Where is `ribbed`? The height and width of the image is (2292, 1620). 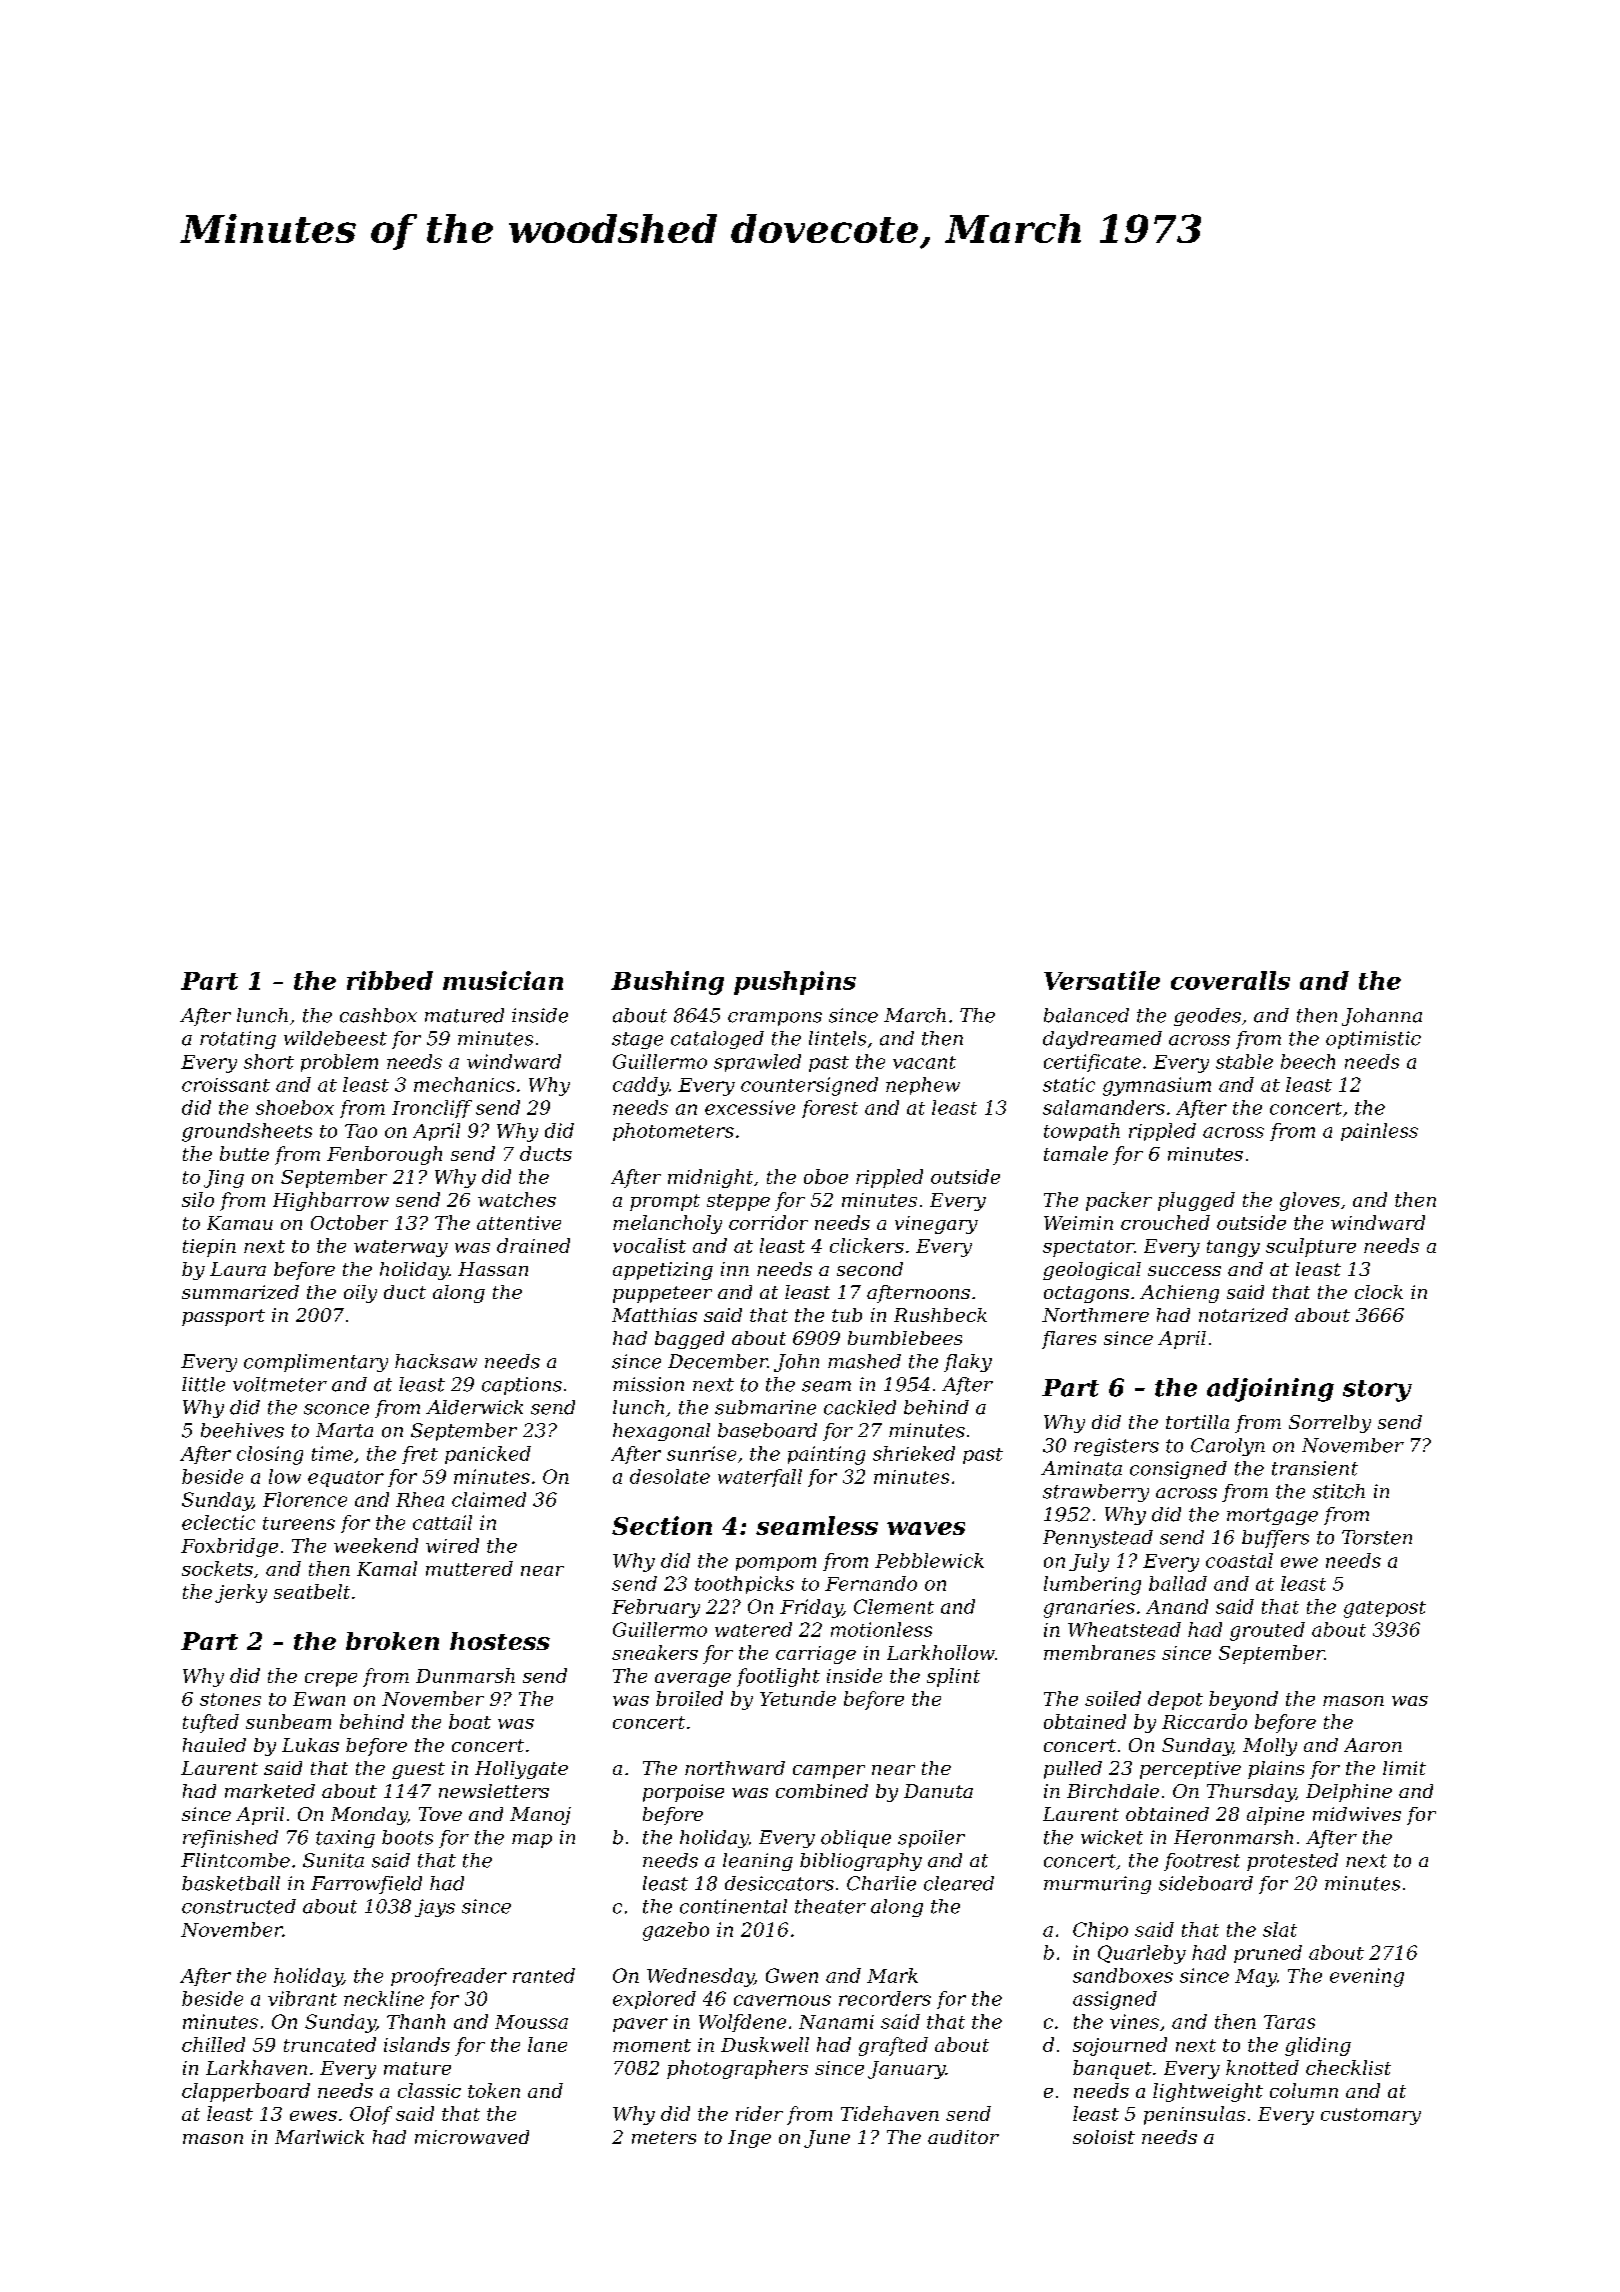 ribbed is located at coordinates (390, 980).
